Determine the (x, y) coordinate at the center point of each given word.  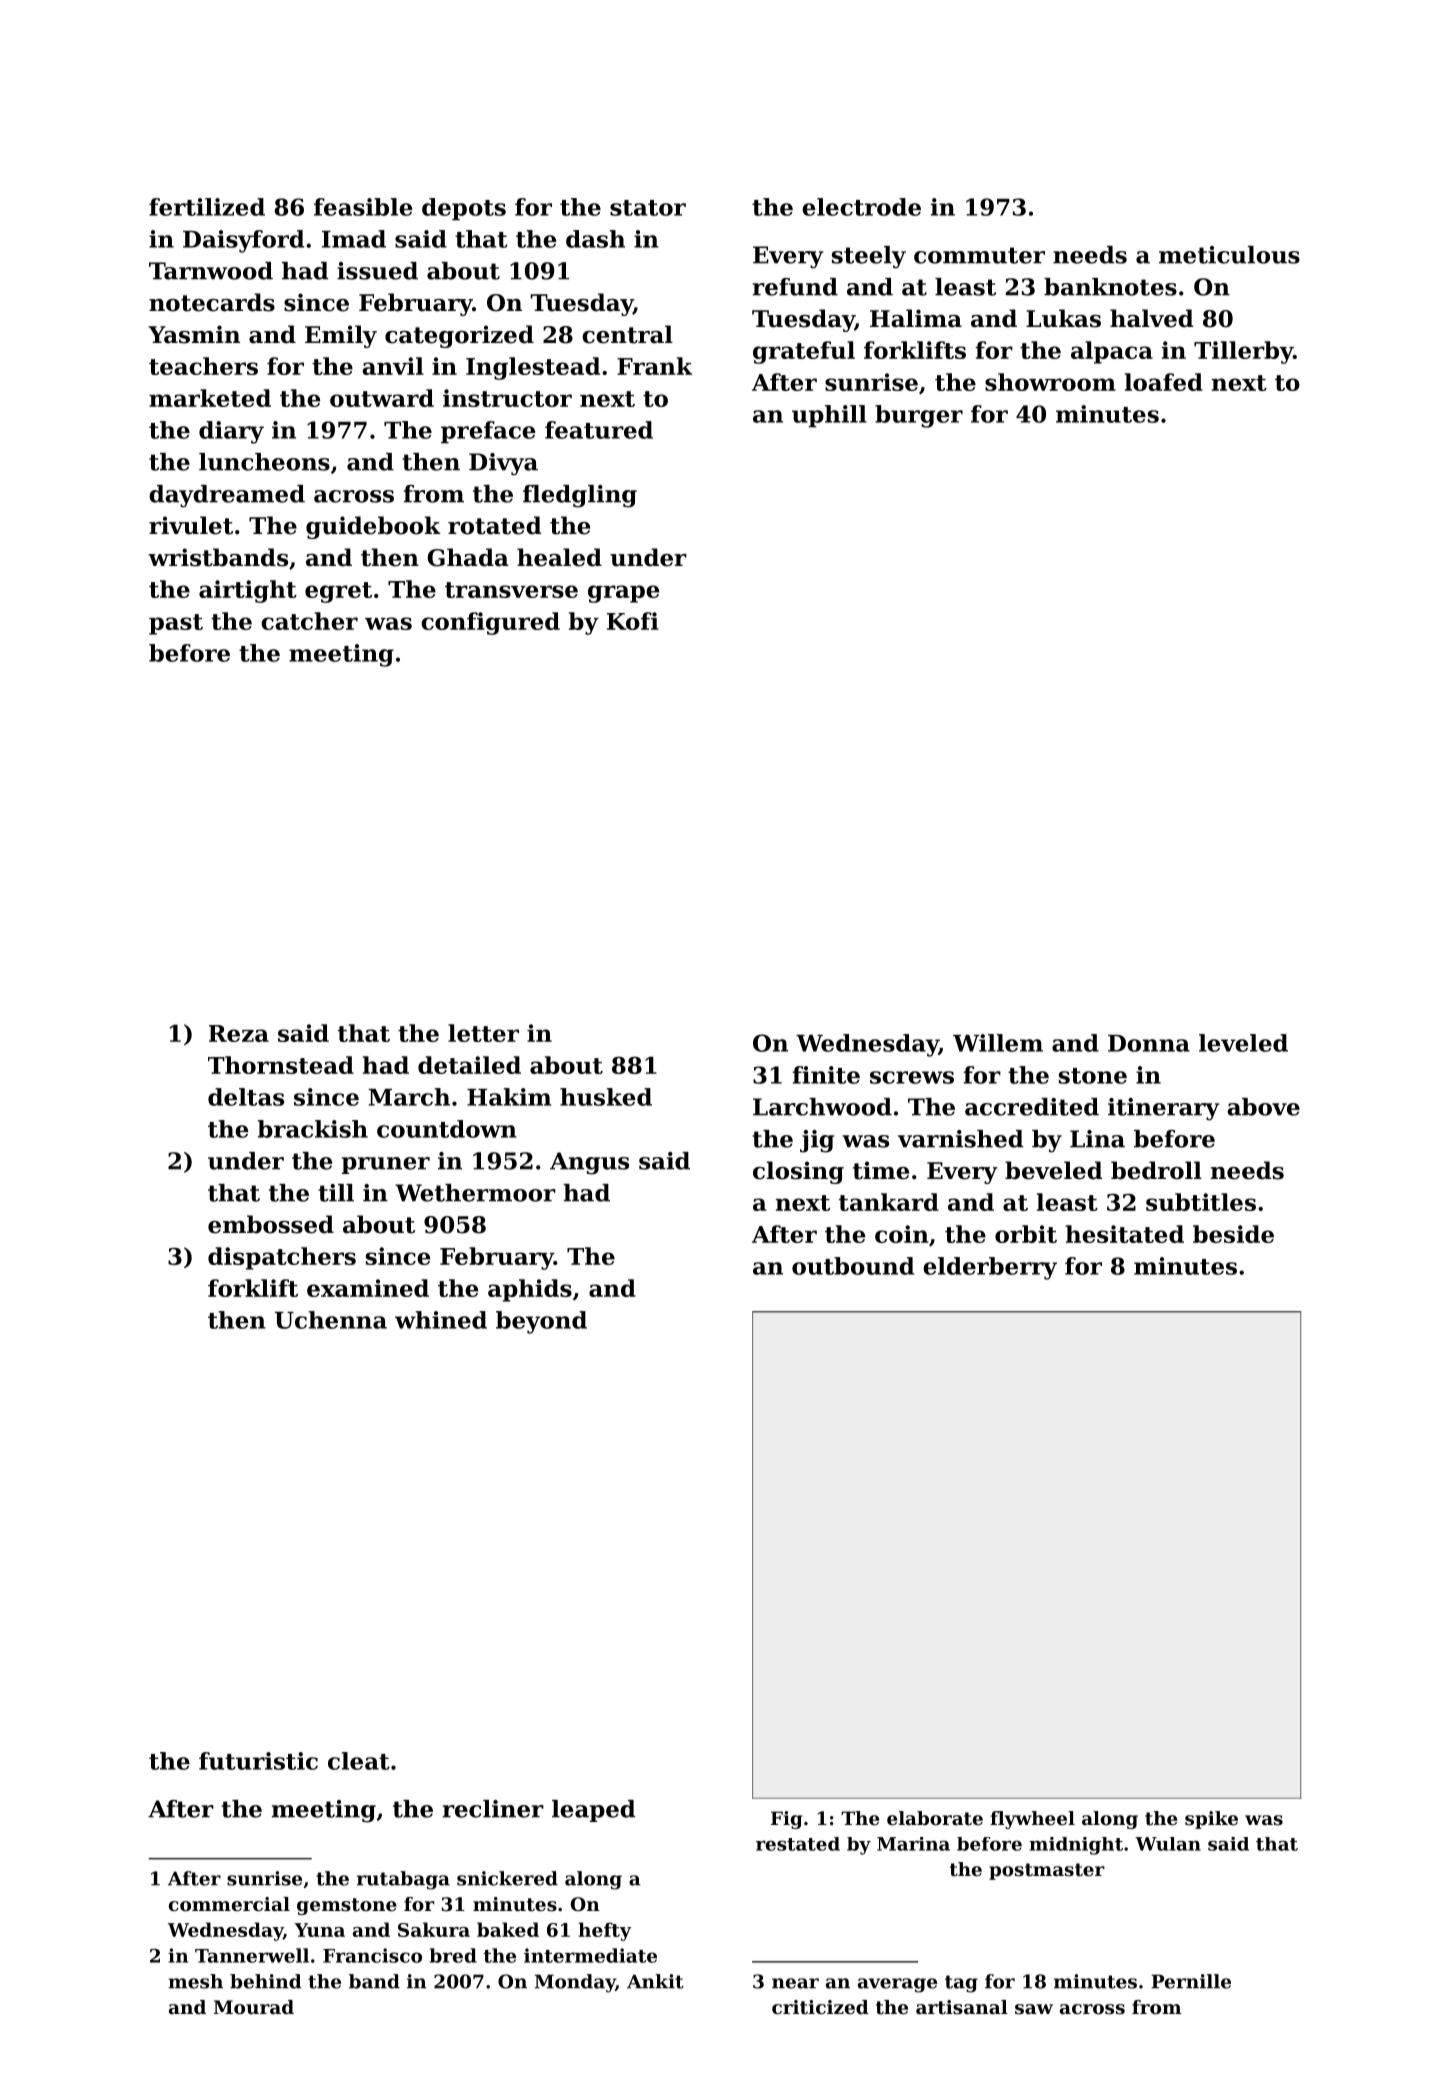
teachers (203, 366)
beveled (1053, 1170)
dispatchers (282, 1258)
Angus (589, 1163)
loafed (1164, 382)
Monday (575, 1983)
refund (795, 287)
